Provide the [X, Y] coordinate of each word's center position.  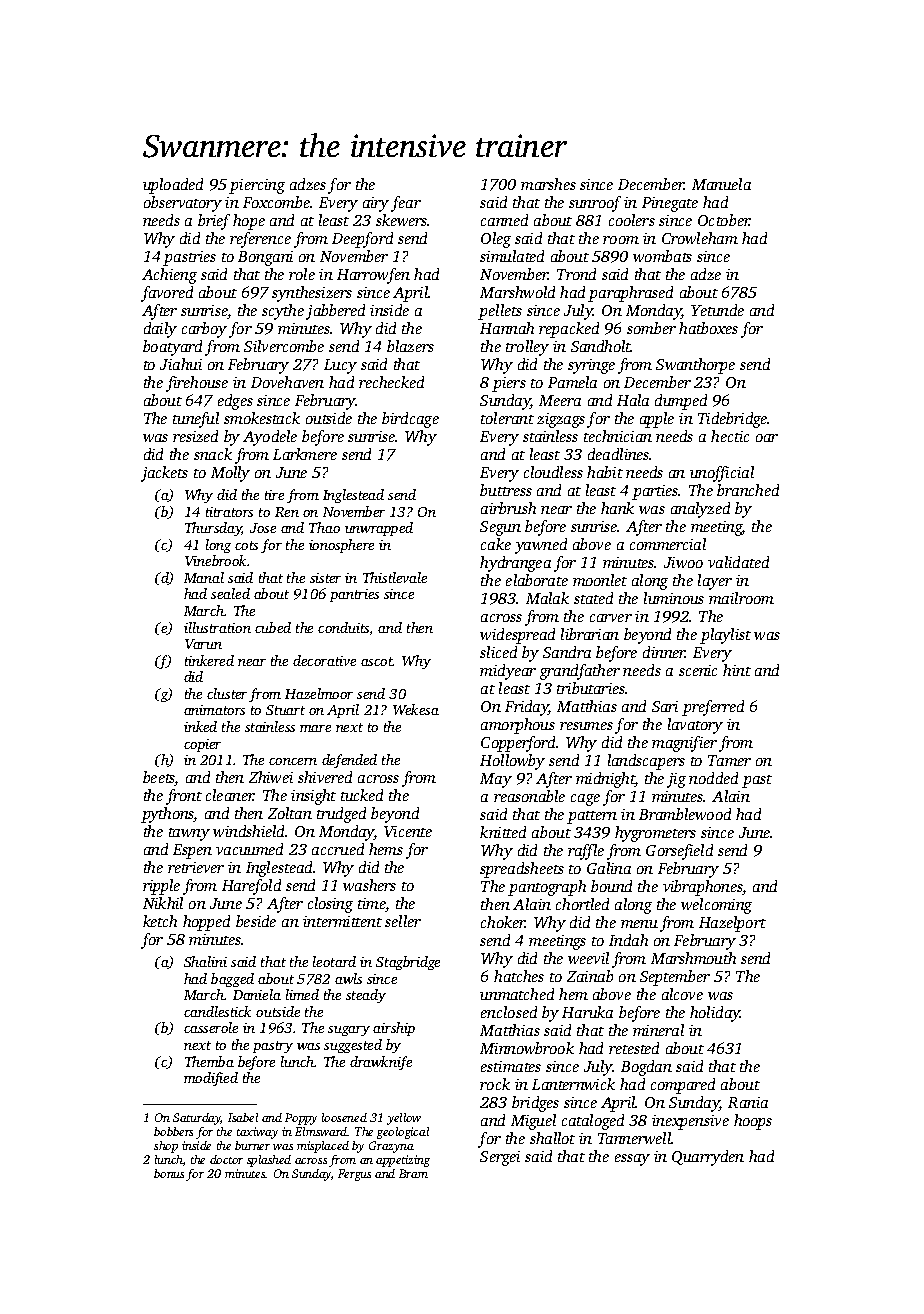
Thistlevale [395, 577]
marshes [548, 184]
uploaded [173, 186]
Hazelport [732, 924]
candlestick [217, 1011]
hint [737, 670]
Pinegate [670, 204]
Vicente [408, 831]
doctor [226, 1159]
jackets [164, 474]
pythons [167, 815]
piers [509, 384]
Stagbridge [408, 963]
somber [651, 328]
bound [611, 886]
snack [213, 454]
